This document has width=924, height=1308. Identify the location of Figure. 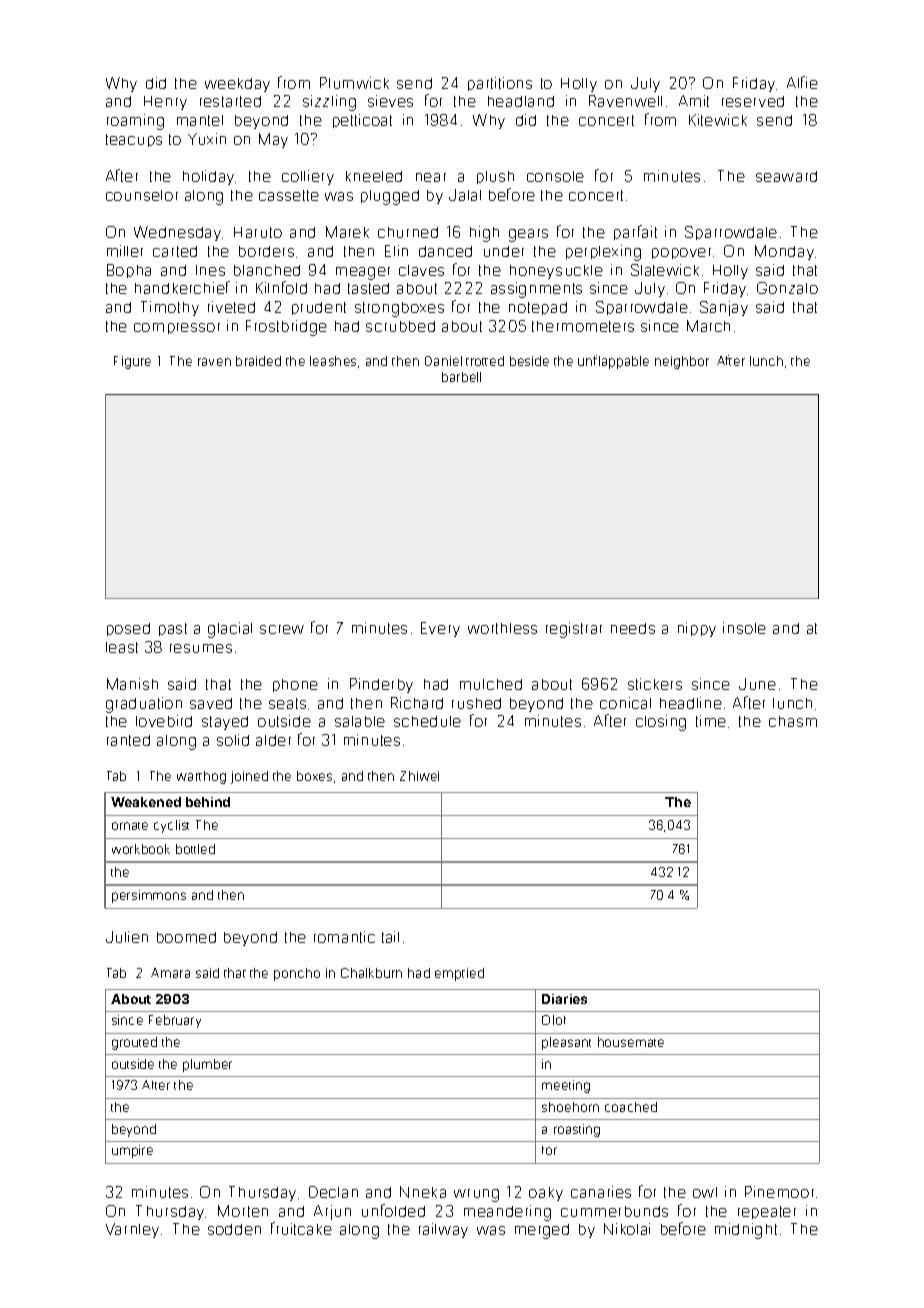
(132, 362).
